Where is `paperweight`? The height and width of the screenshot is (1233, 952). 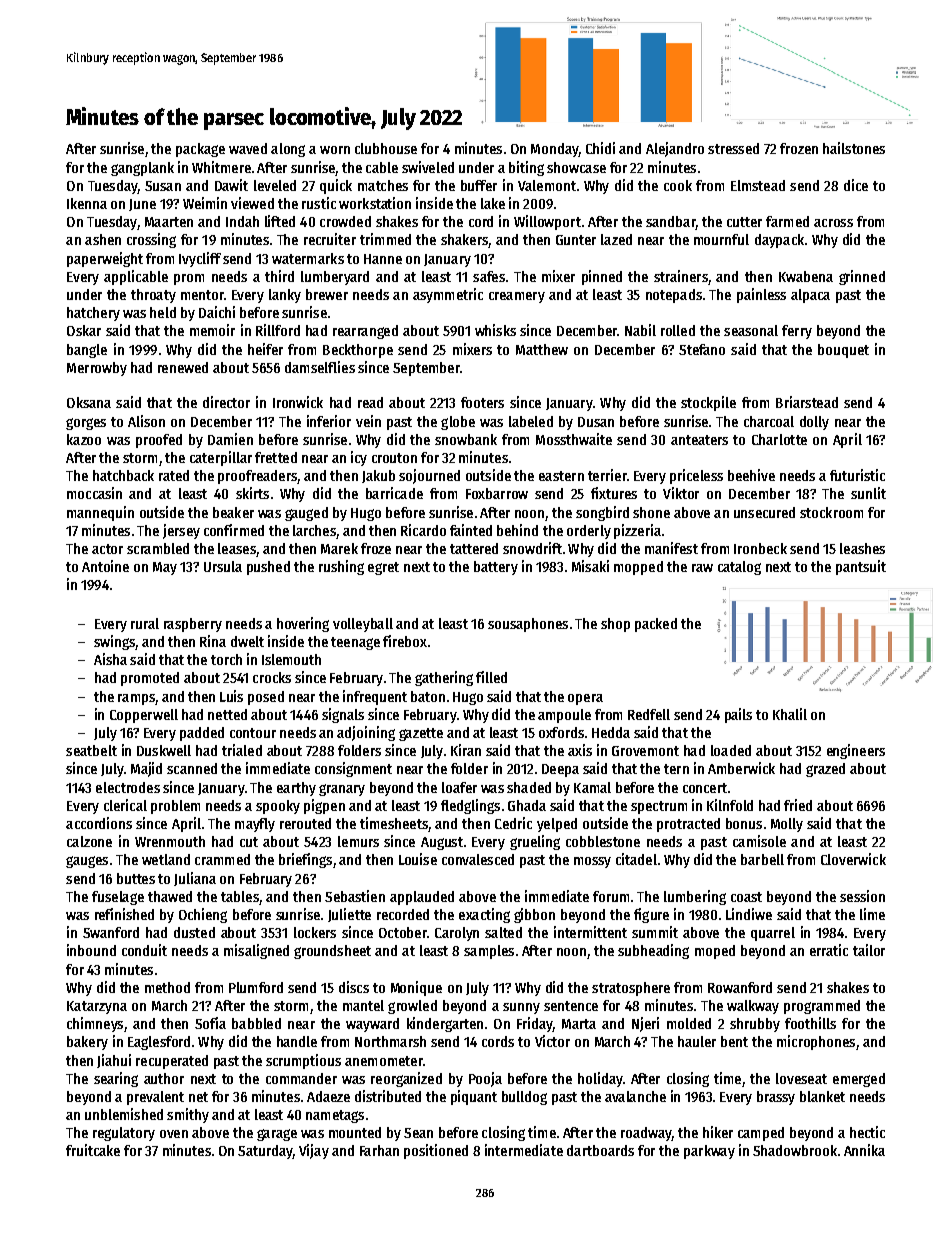
paperweight is located at coordinates (105, 259).
